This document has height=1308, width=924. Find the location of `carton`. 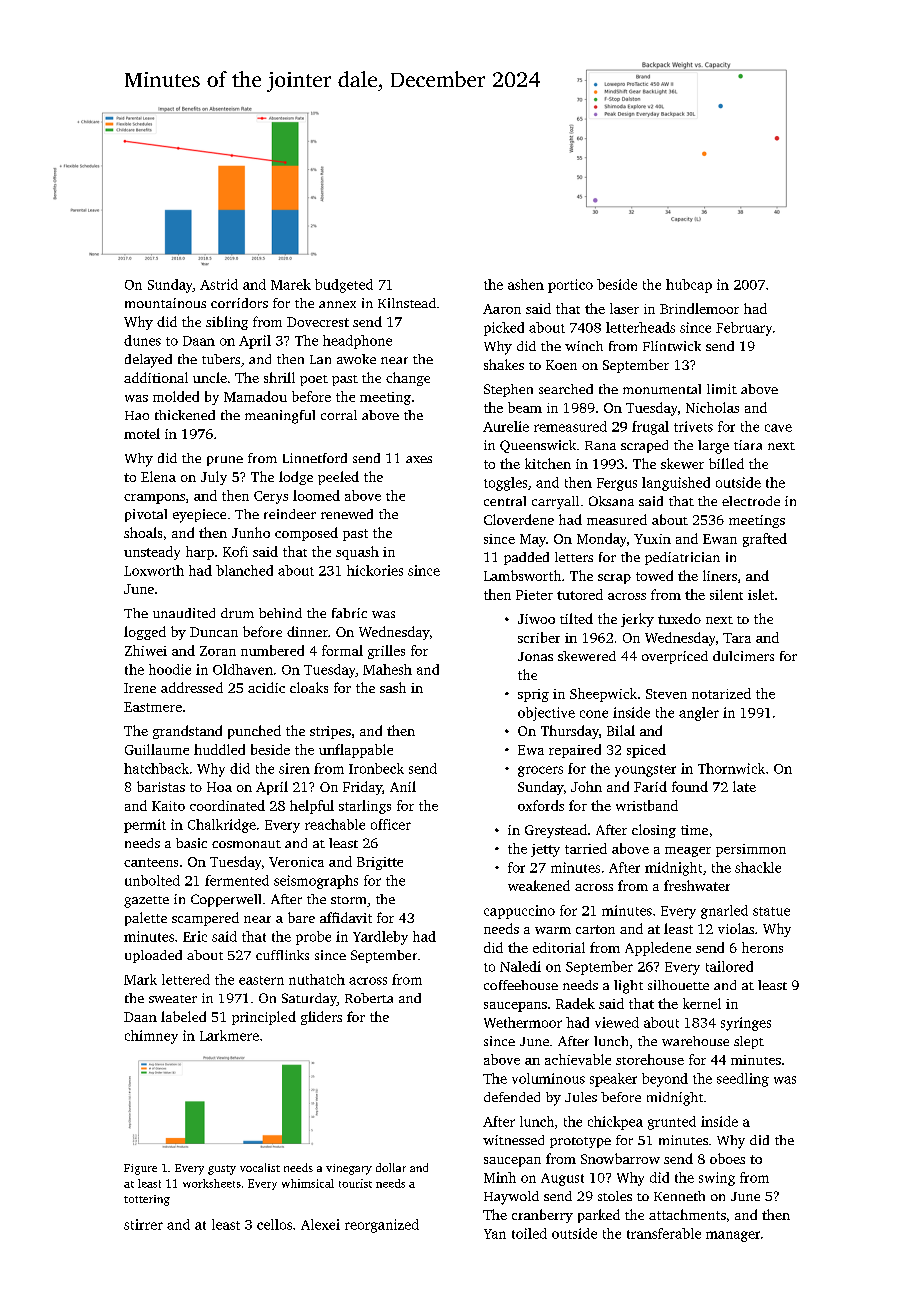

carton is located at coordinates (595, 929).
